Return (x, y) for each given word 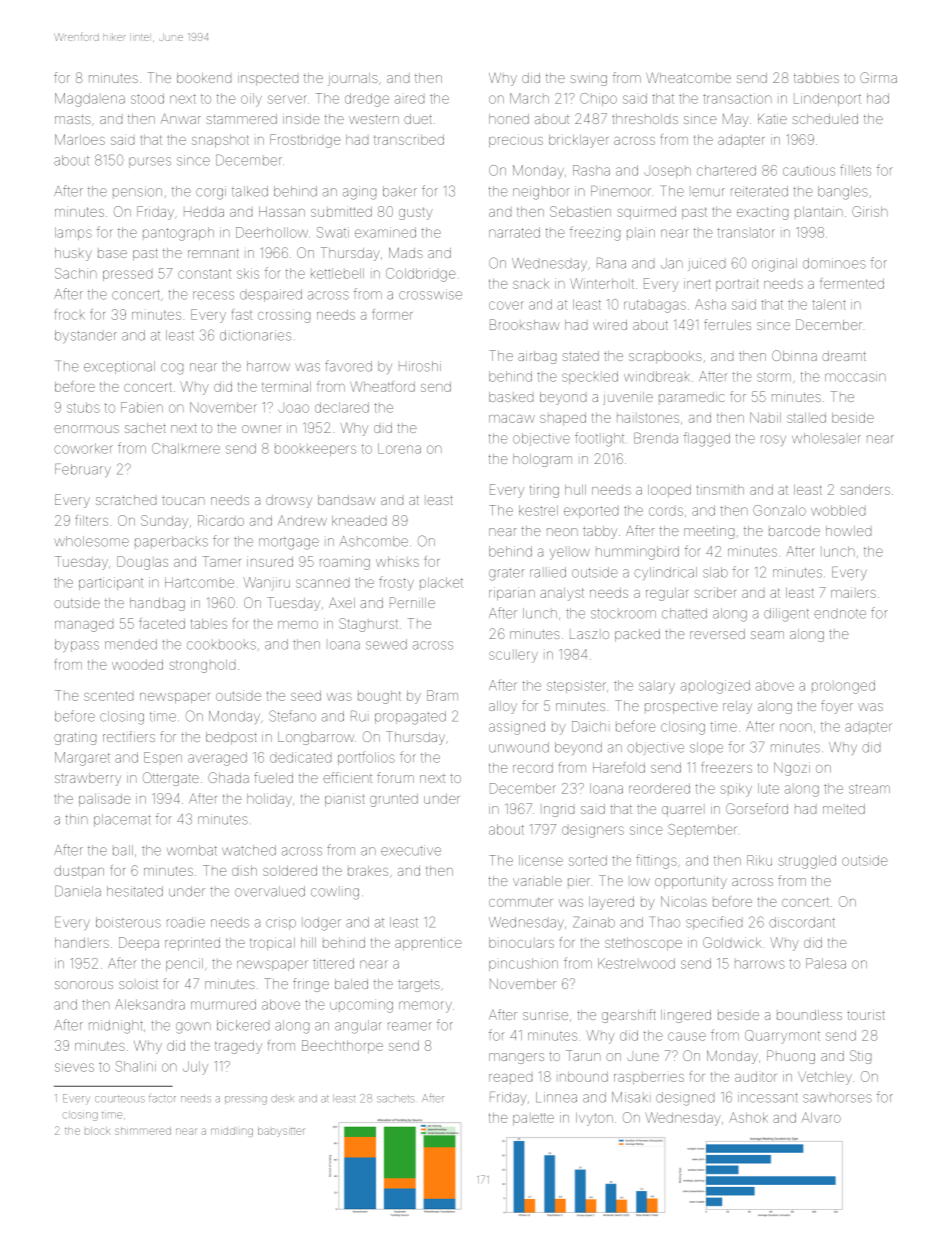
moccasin (855, 376)
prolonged (843, 687)
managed (84, 626)
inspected (268, 80)
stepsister (576, 686)
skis (248, 273)
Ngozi (792, 769)
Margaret (82, 759)
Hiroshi (420, 366)
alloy (503, 707)
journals (353, 79)
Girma (878, 77)
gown (193, 1028)
